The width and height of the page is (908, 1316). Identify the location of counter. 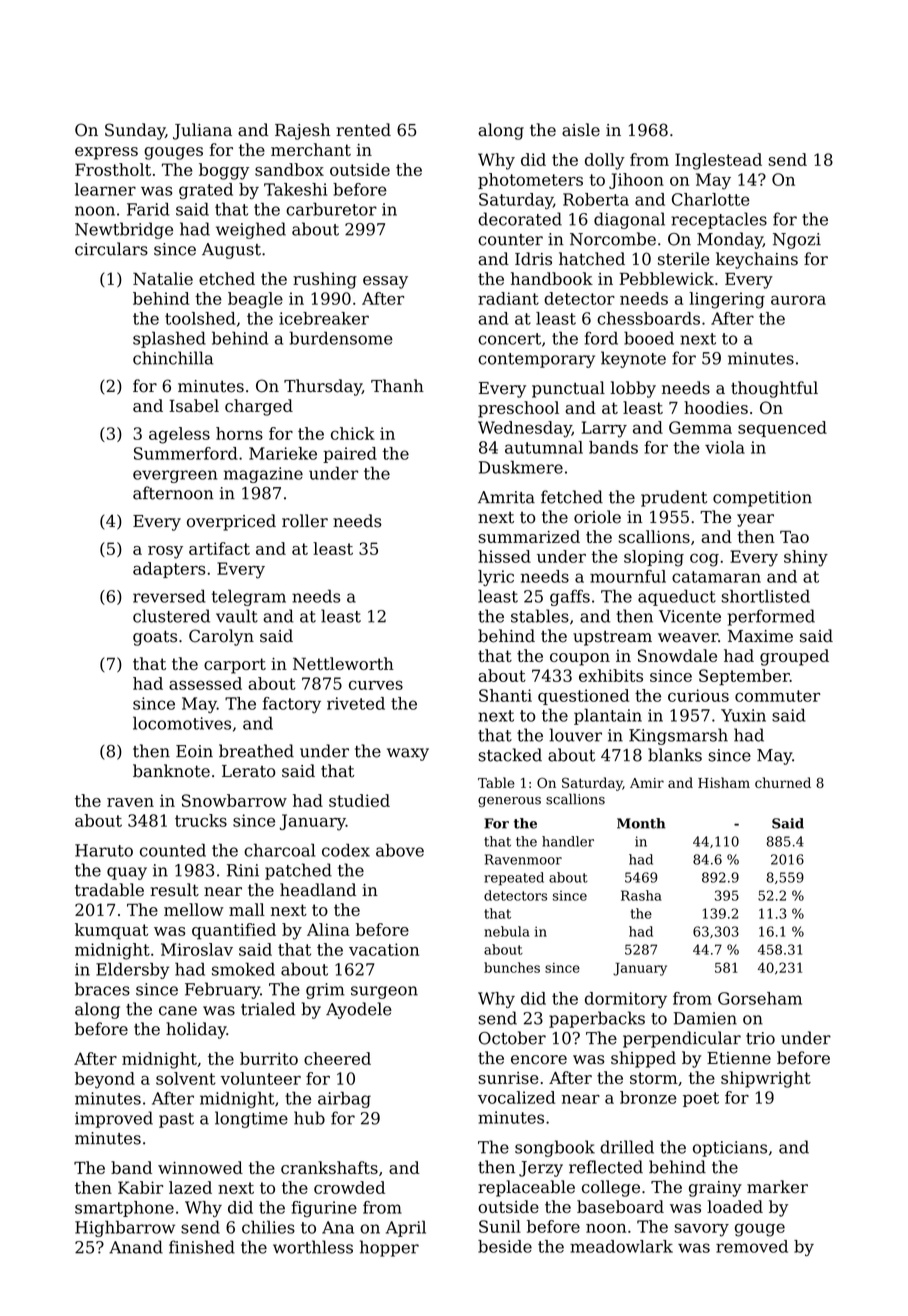
(510, 240).
